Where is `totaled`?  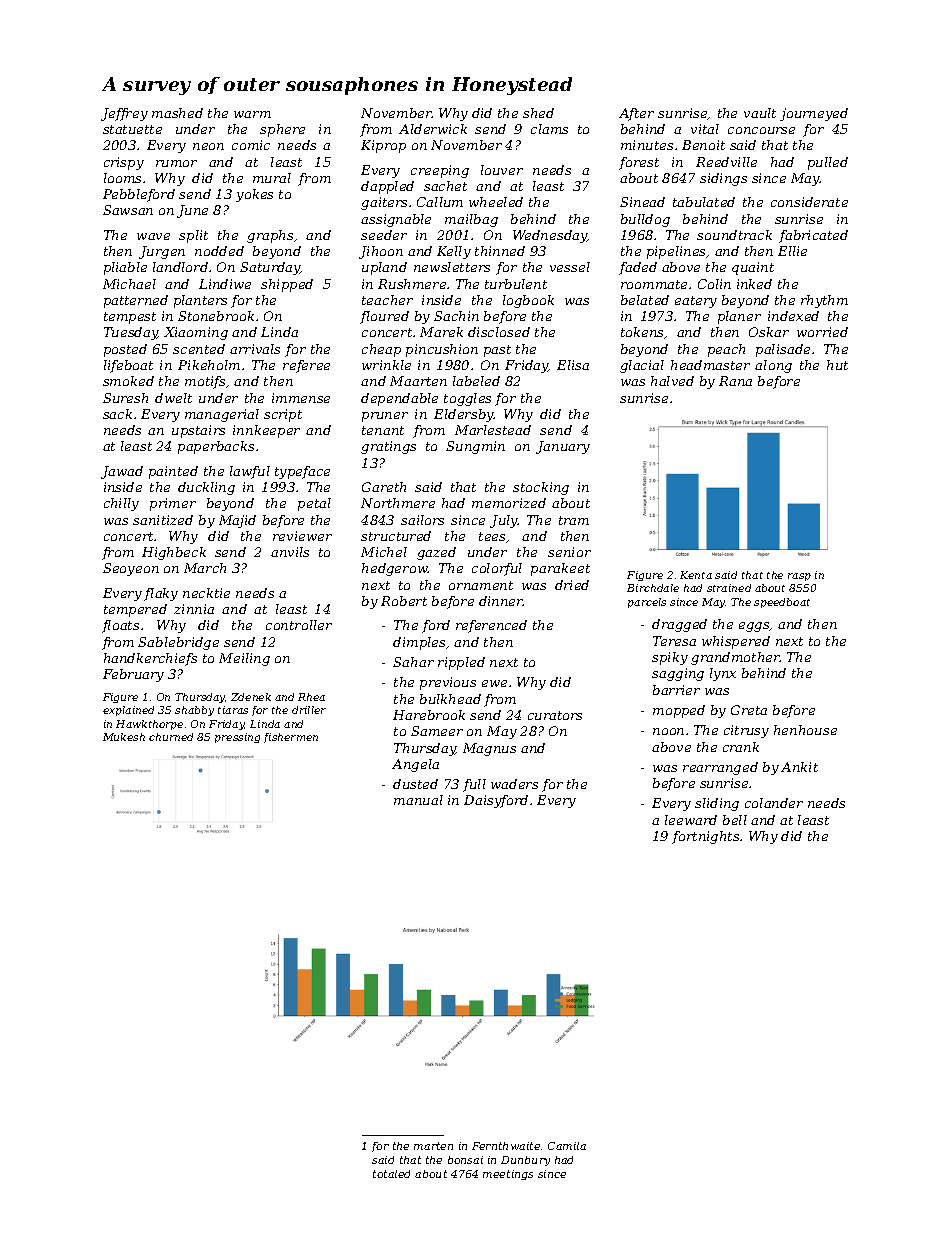 totaled is located at coordinates (391, 1174).
